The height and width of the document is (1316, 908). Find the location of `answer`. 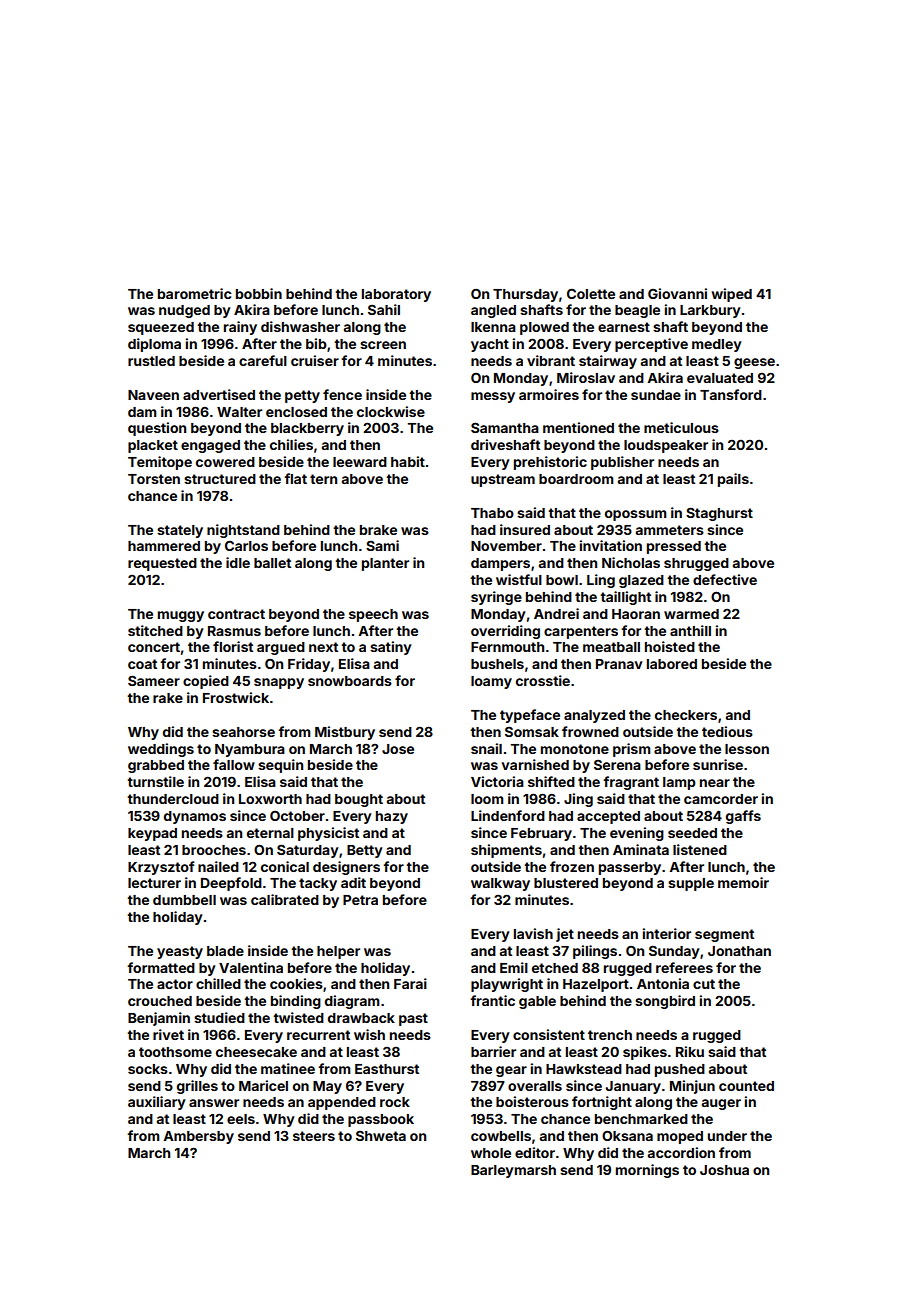

answer is located at coordinates (214, 1103).
